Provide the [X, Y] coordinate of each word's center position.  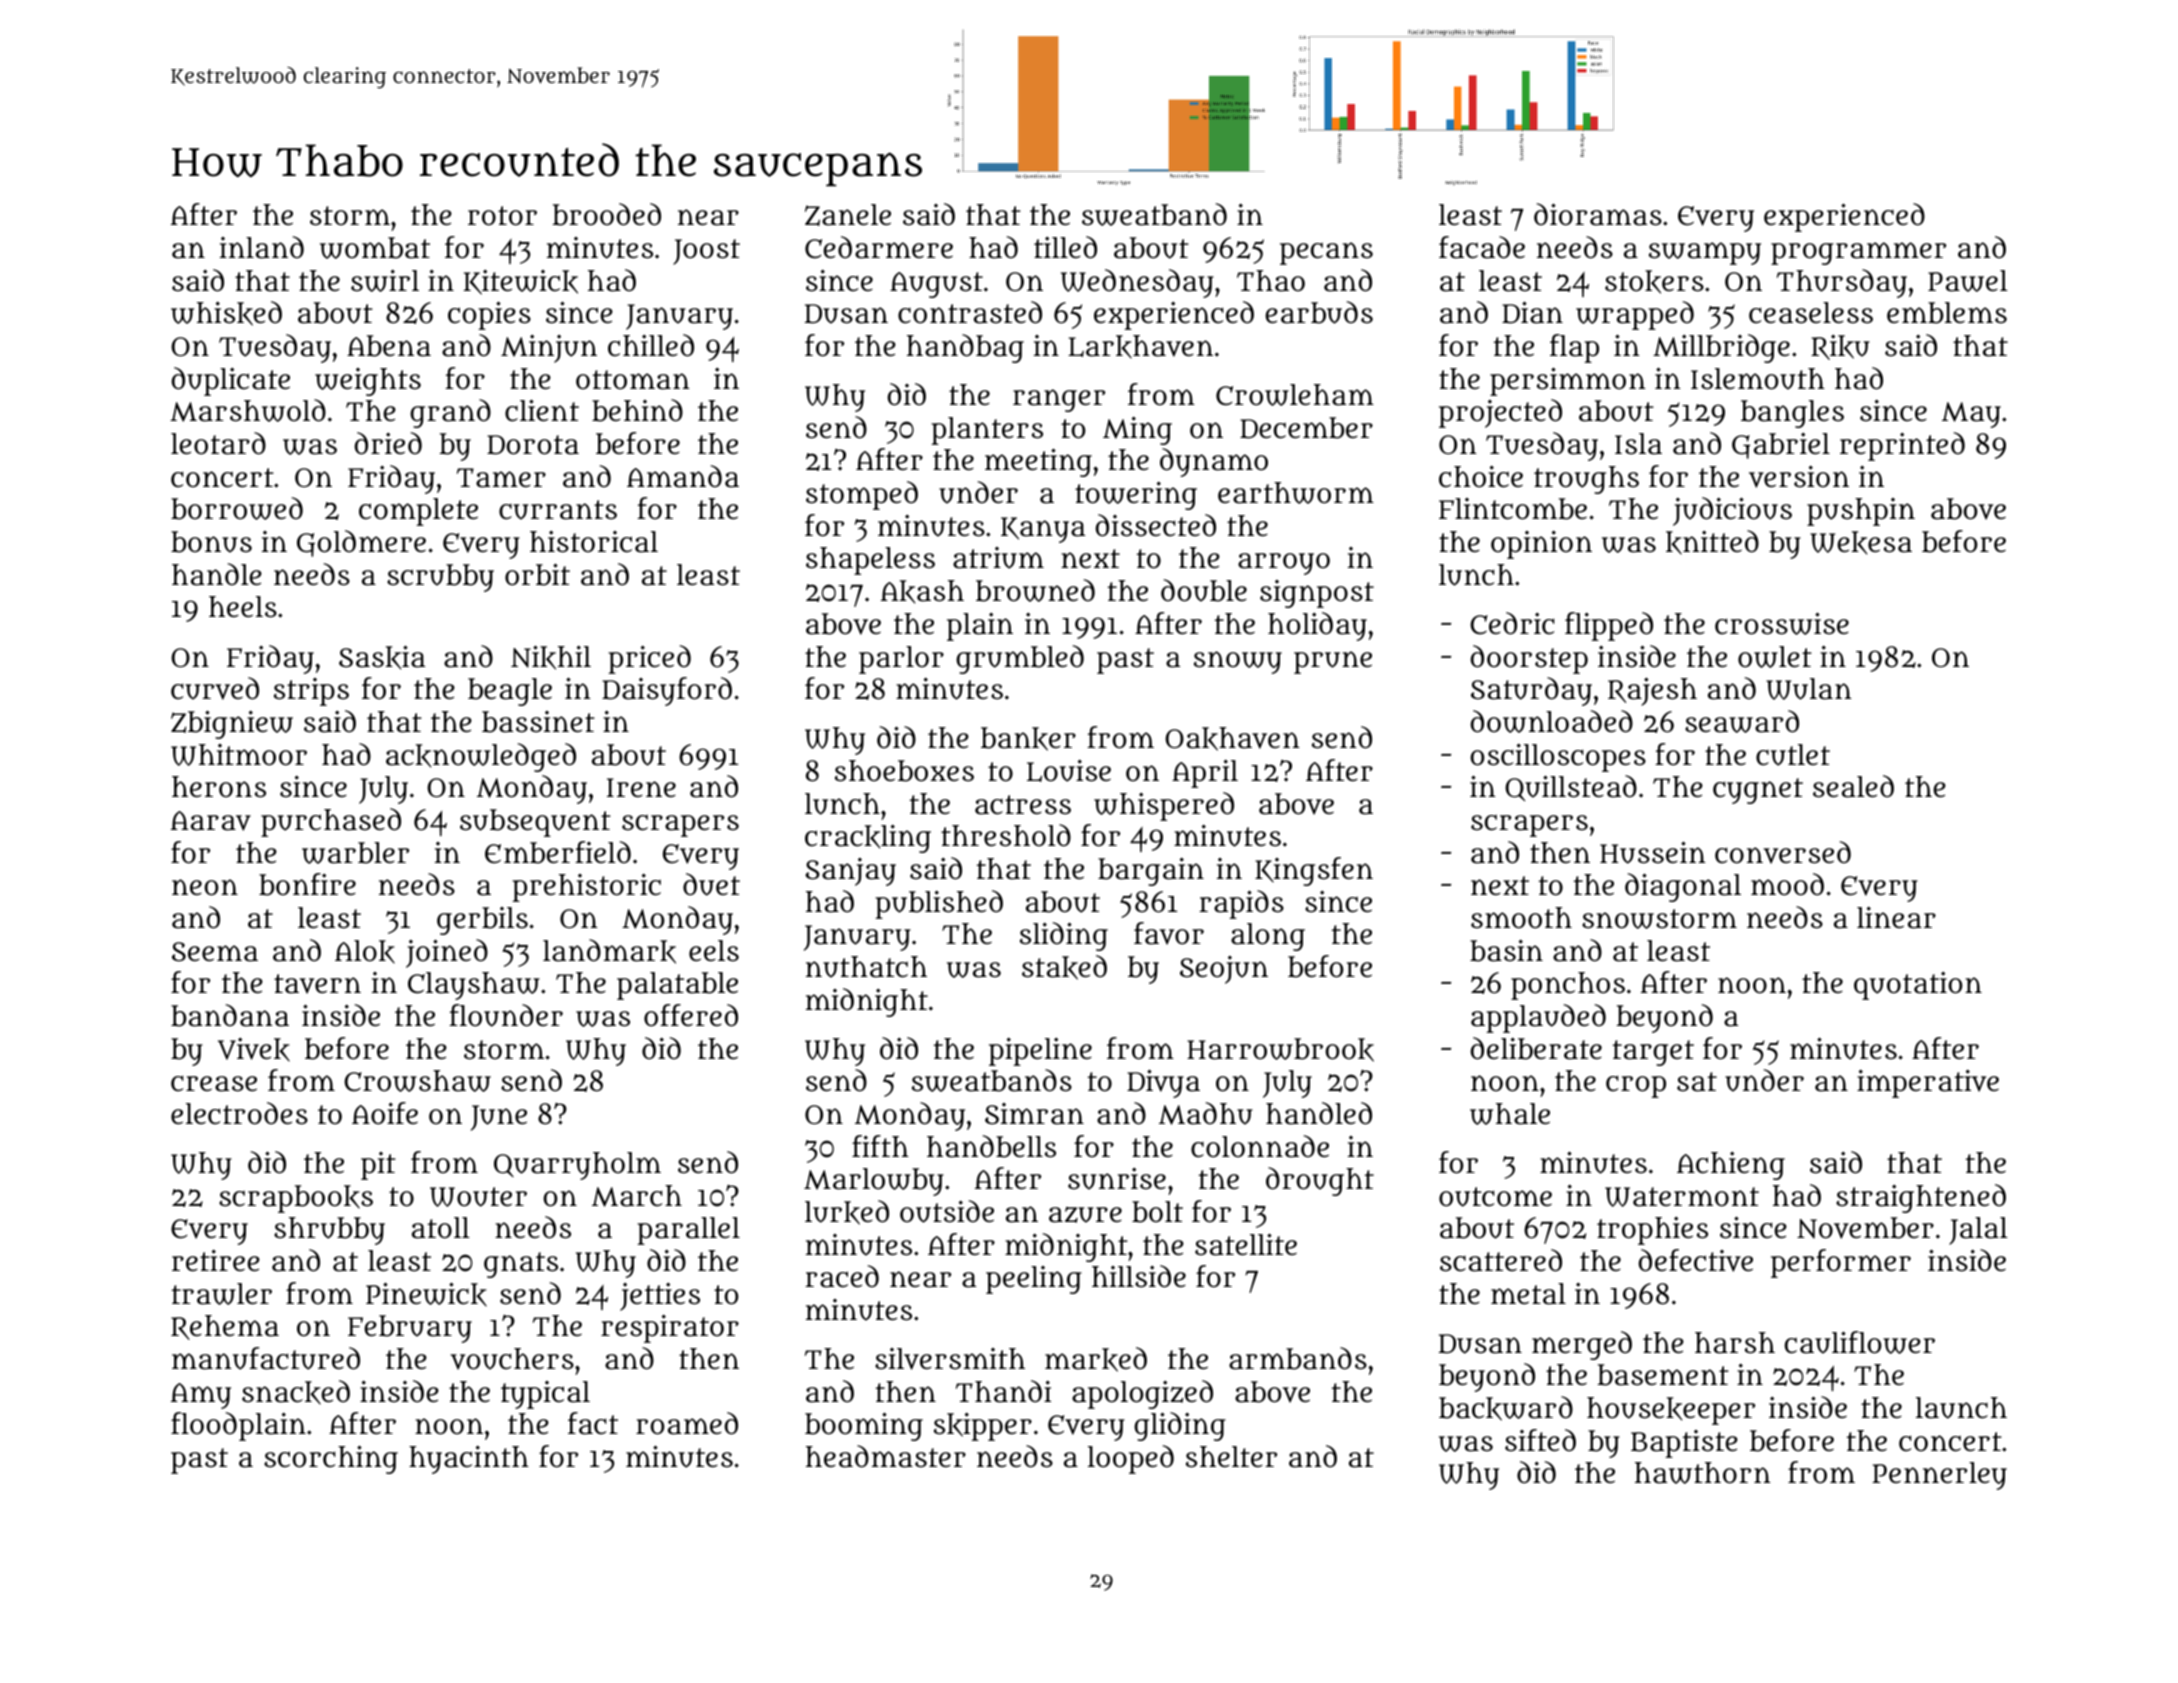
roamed [687, 1423]
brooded [606, 214]
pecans [1326, 253]
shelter [1231, 1457]
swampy [1705, 253]
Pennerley [1939, 1476]
